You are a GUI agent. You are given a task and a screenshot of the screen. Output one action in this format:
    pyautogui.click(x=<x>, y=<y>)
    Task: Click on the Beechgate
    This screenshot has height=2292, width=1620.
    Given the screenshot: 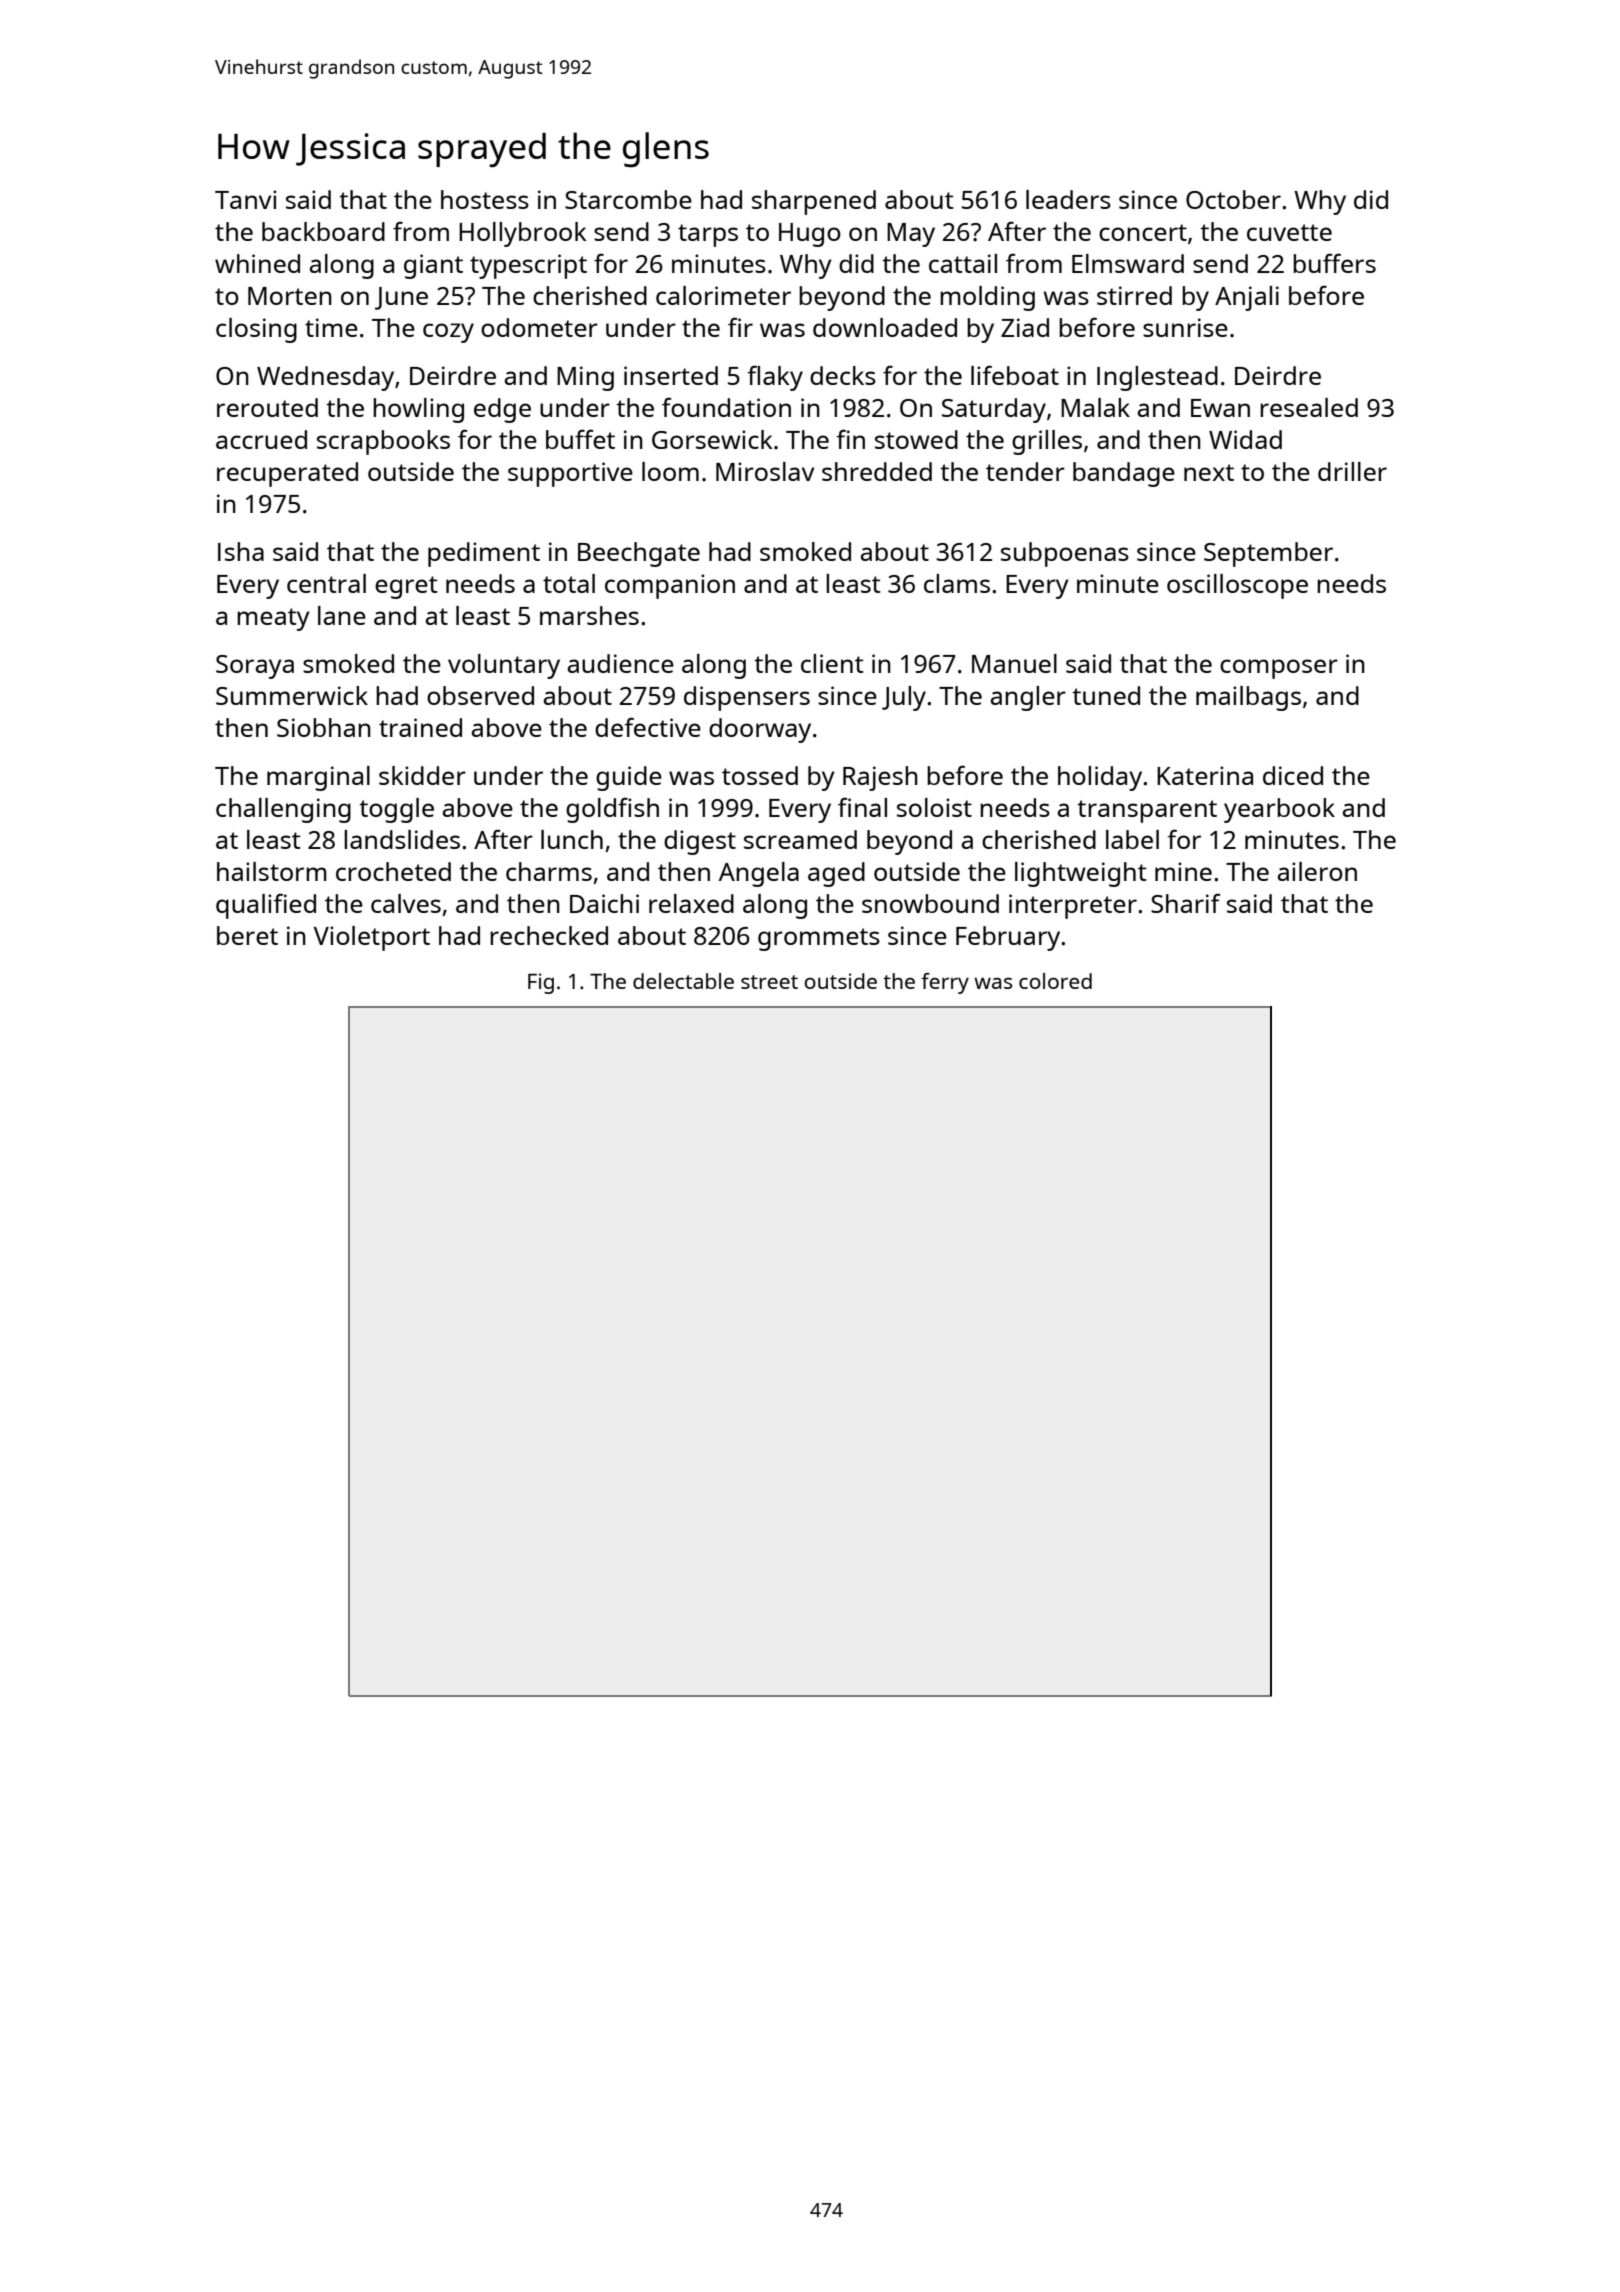 What is the action you would take?
    pyautogui.click(x=639, y=554)
